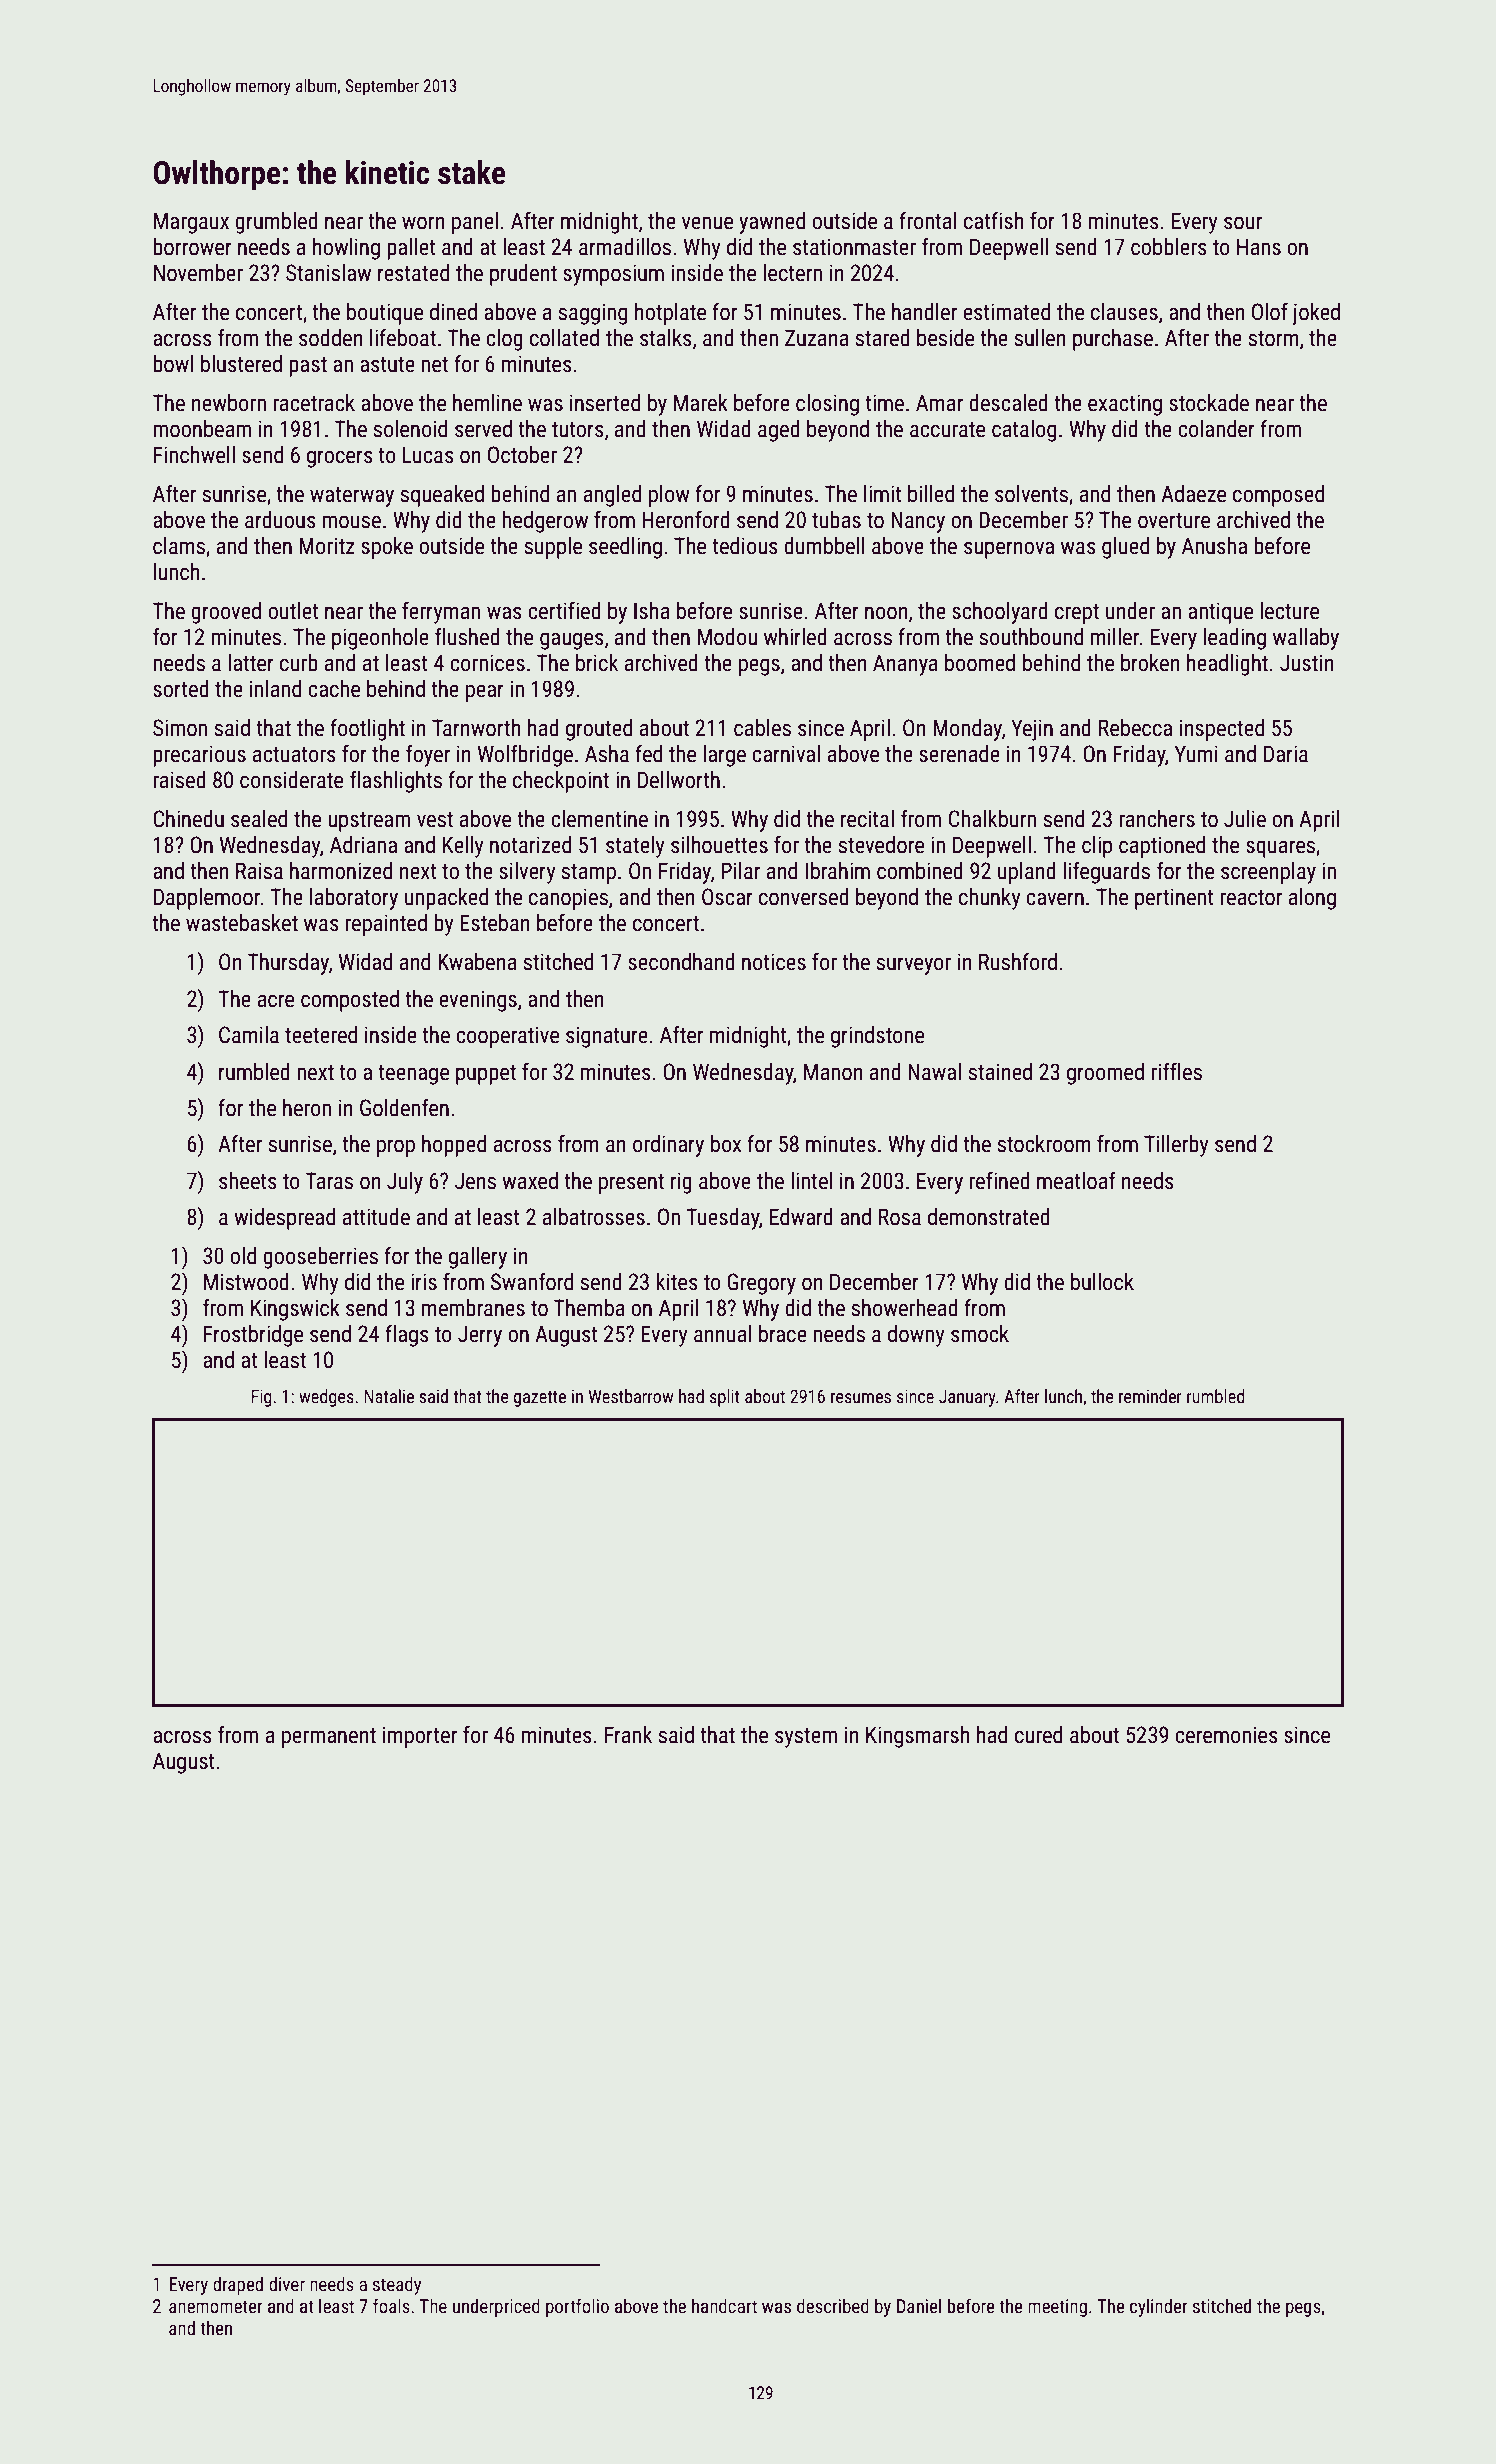 This document has width=1496, height=2464. Describe the element at coordinates (191, 223) in the document. I see `Margaux` at that location.
